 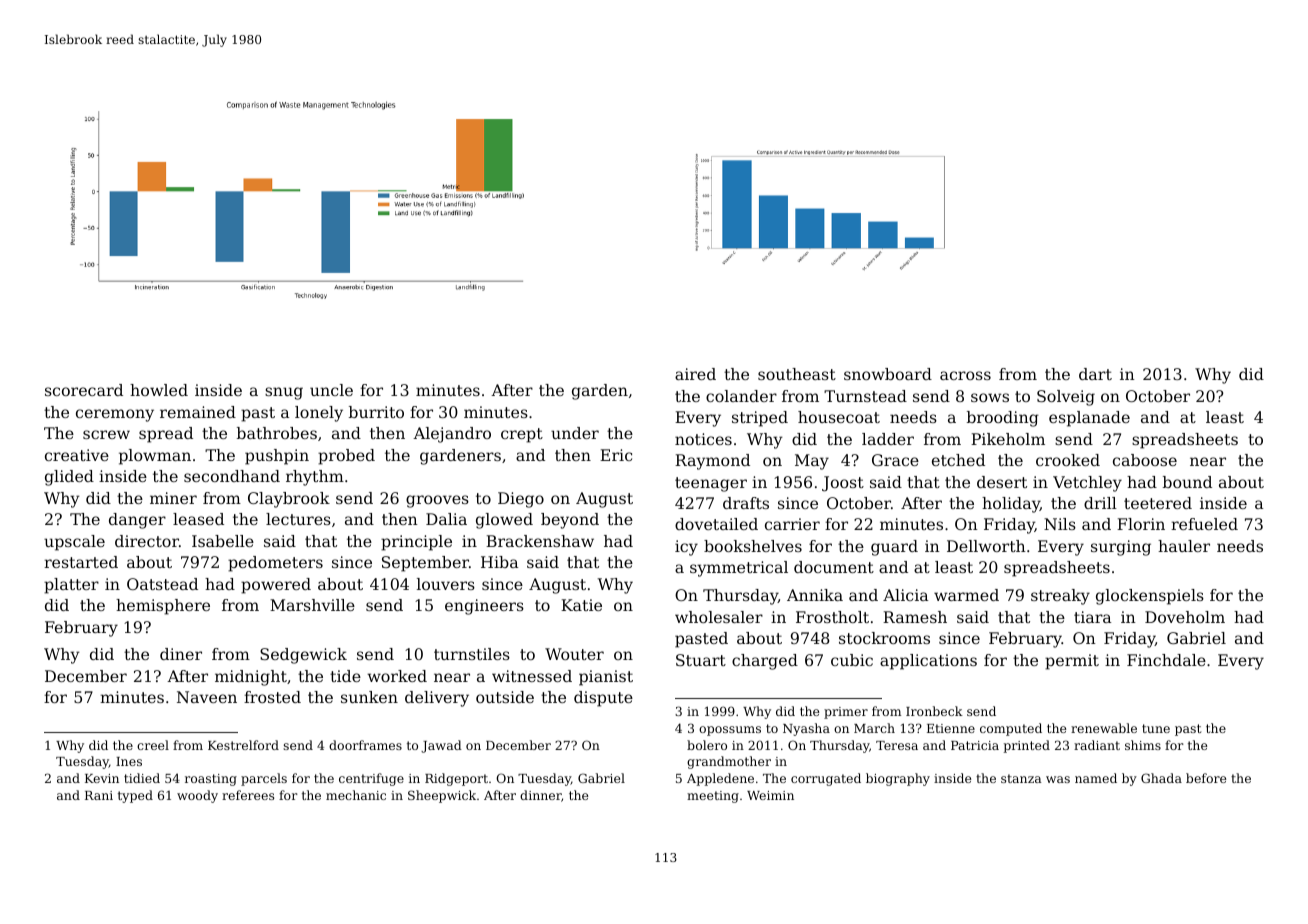 What do you see at coordinates (719, 617) in the page?
I see `wholesaler` at bounding box center [719, 617].
